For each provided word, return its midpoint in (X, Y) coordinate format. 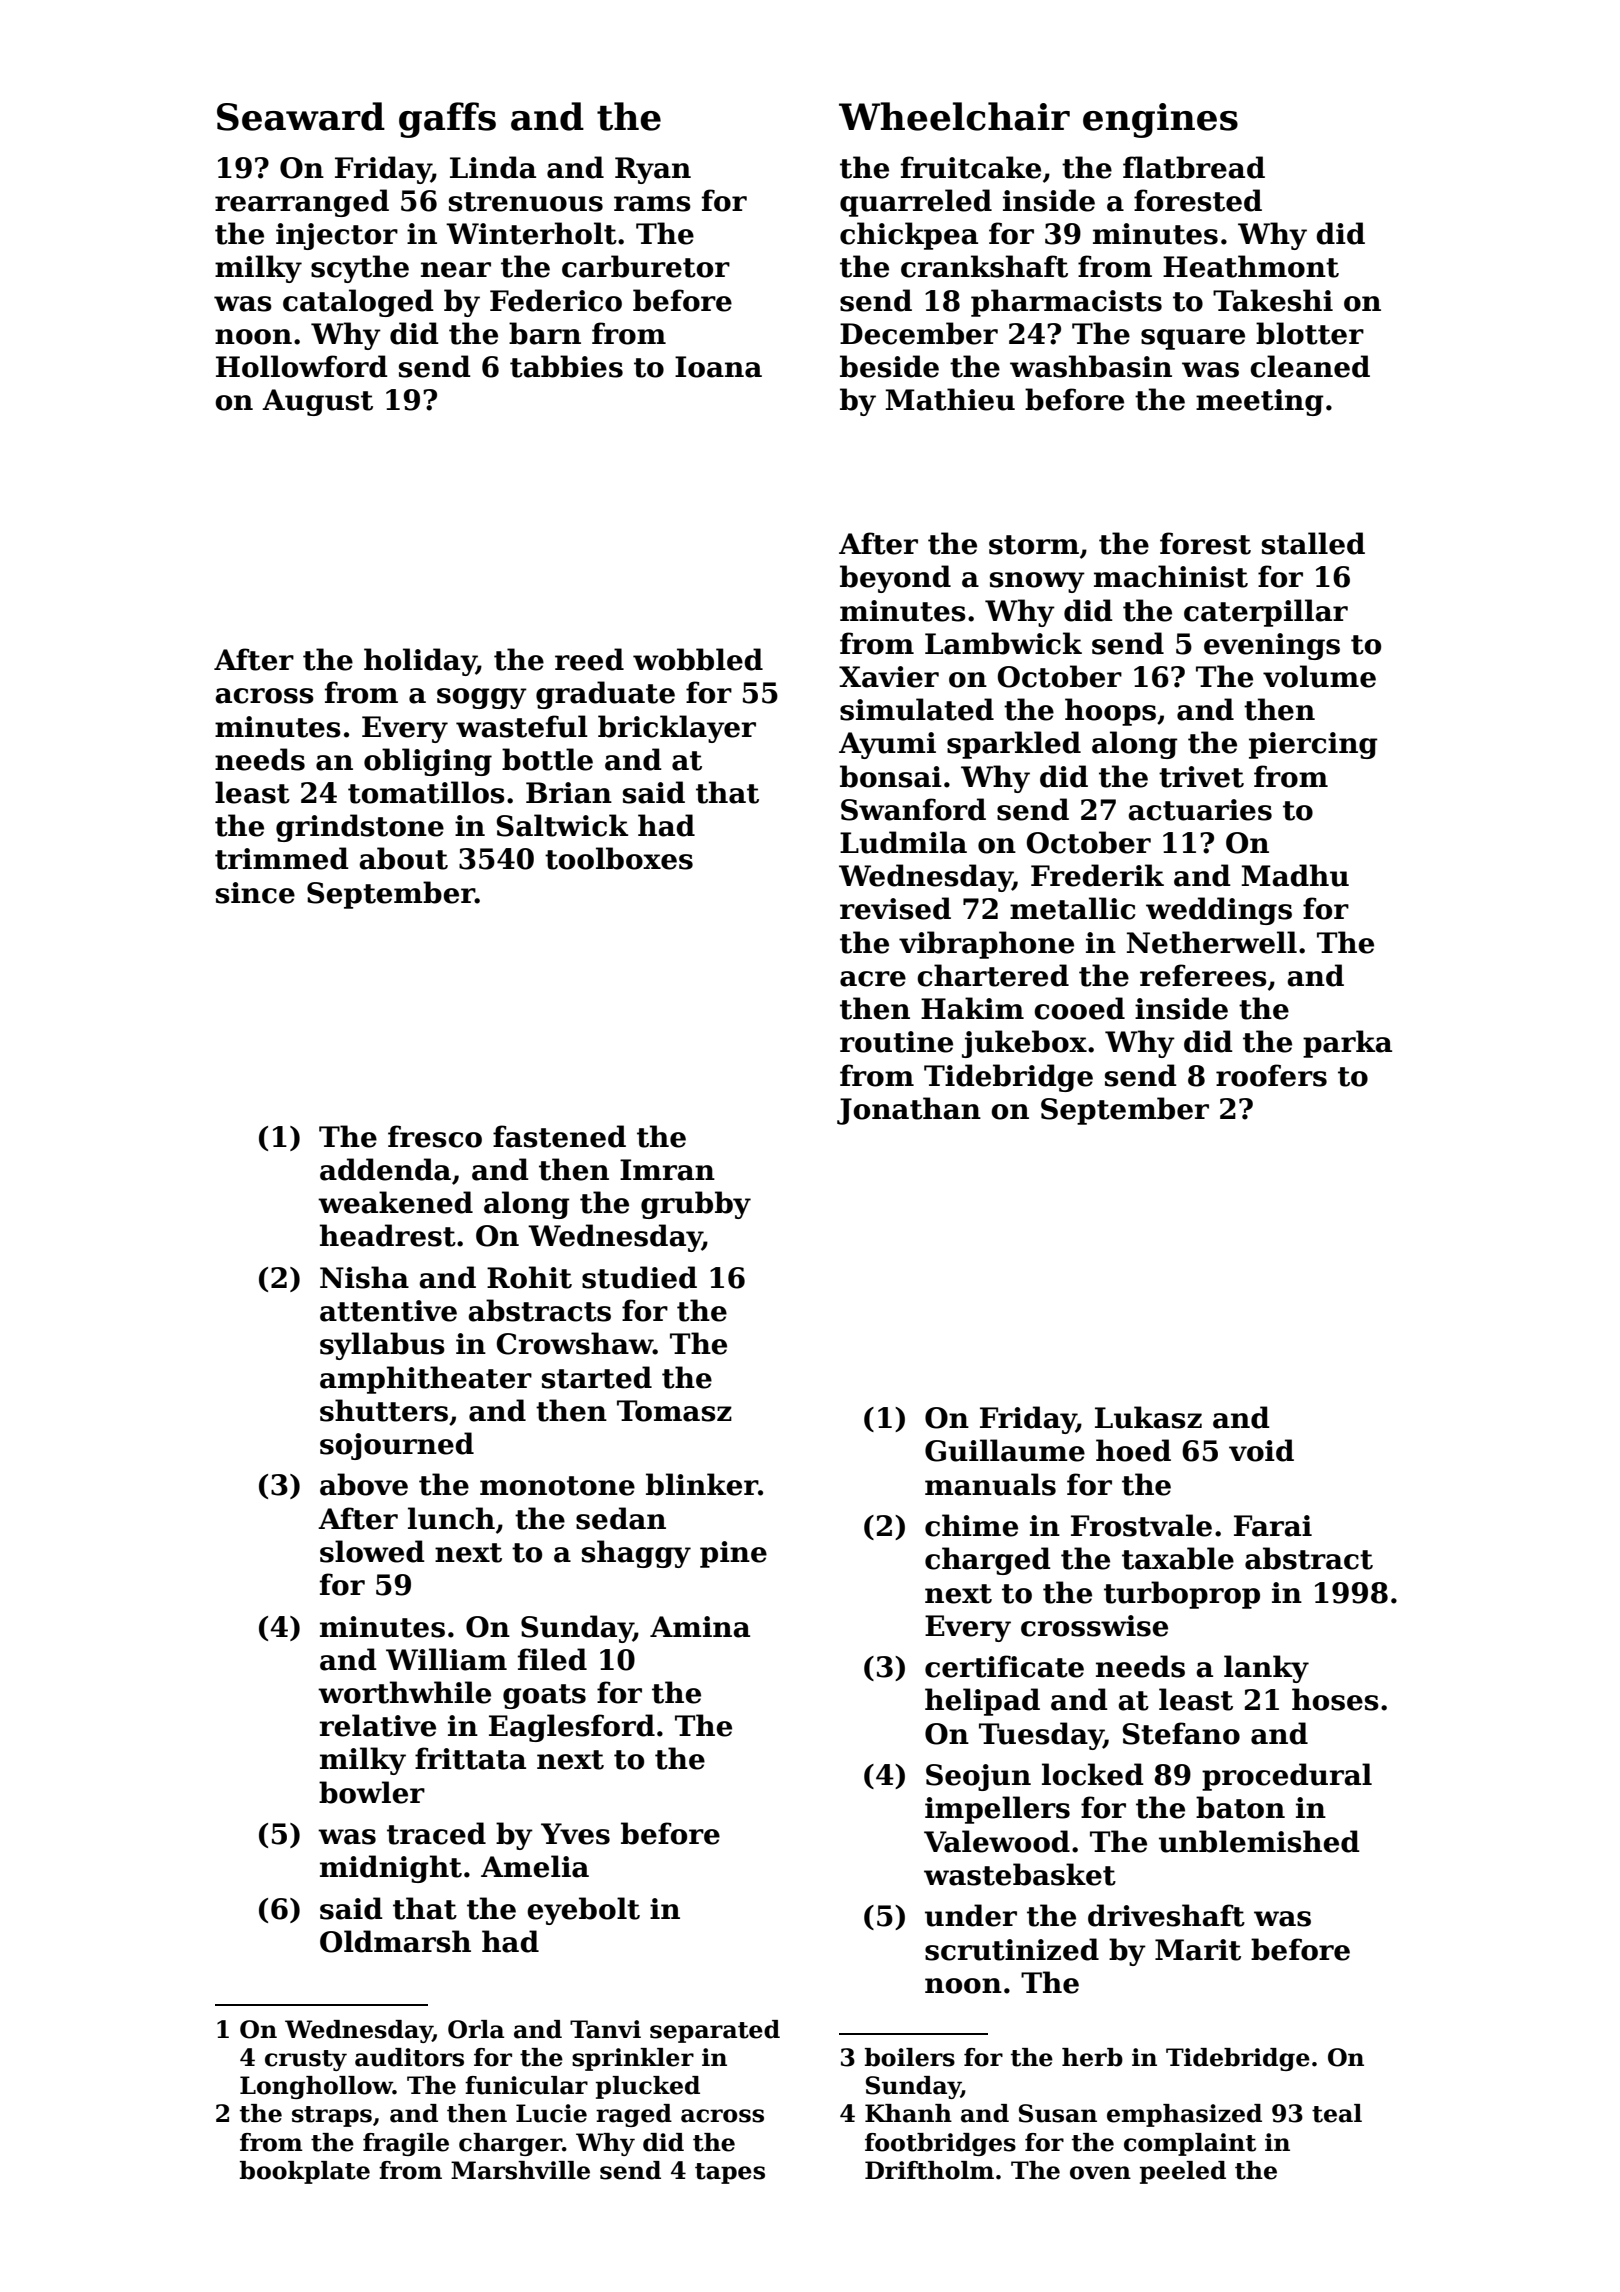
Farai (1273, 1526)
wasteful (522, 726)
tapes (730, 2173)
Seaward (301, 116)
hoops (1110, 712)
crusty (306, 2060)
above (364, 1484)
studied (639, 1277)
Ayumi (887, 745)
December (919, 333)
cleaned (1310, 366)
